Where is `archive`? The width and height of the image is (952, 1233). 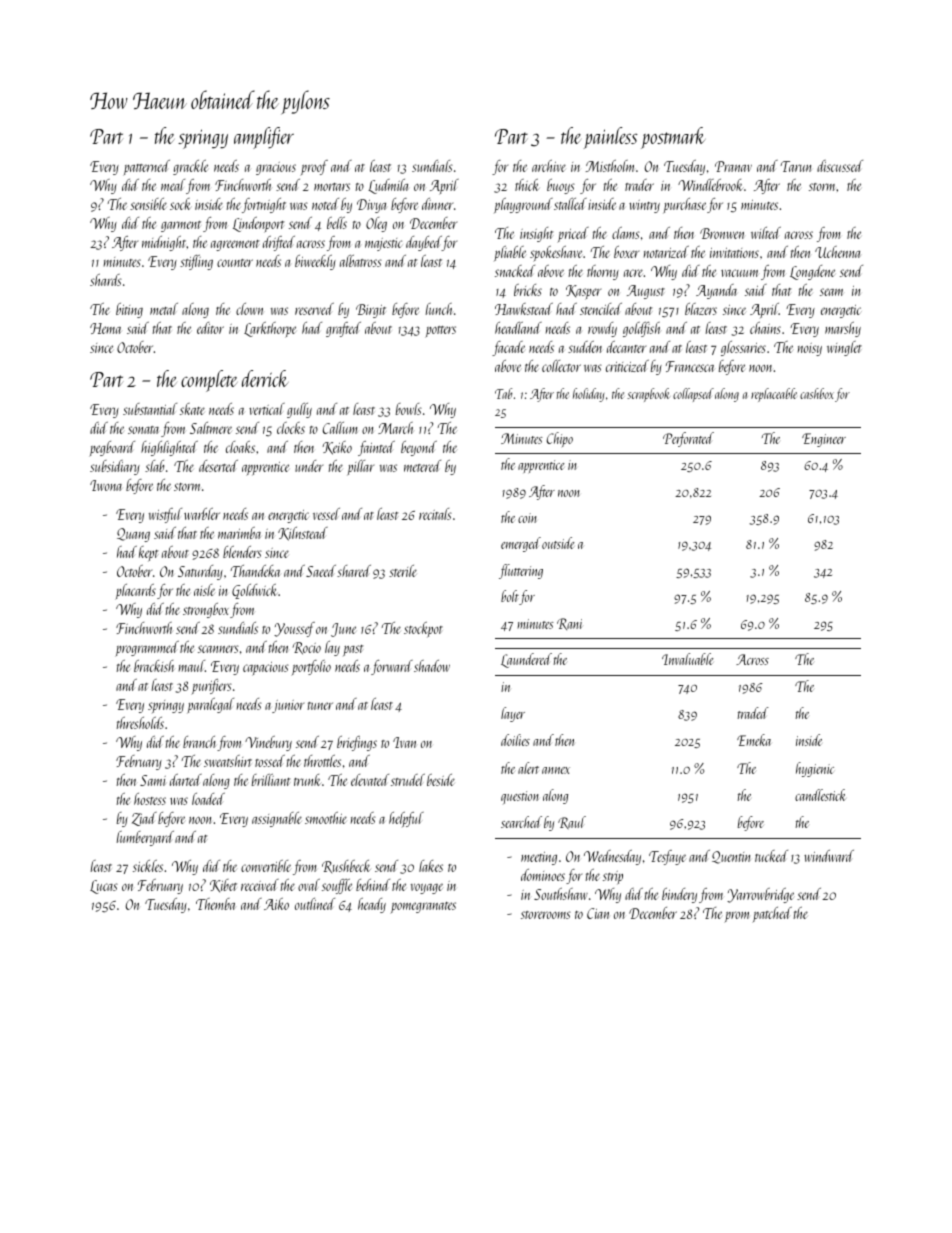 archive is located at coordinates (549, 166).
